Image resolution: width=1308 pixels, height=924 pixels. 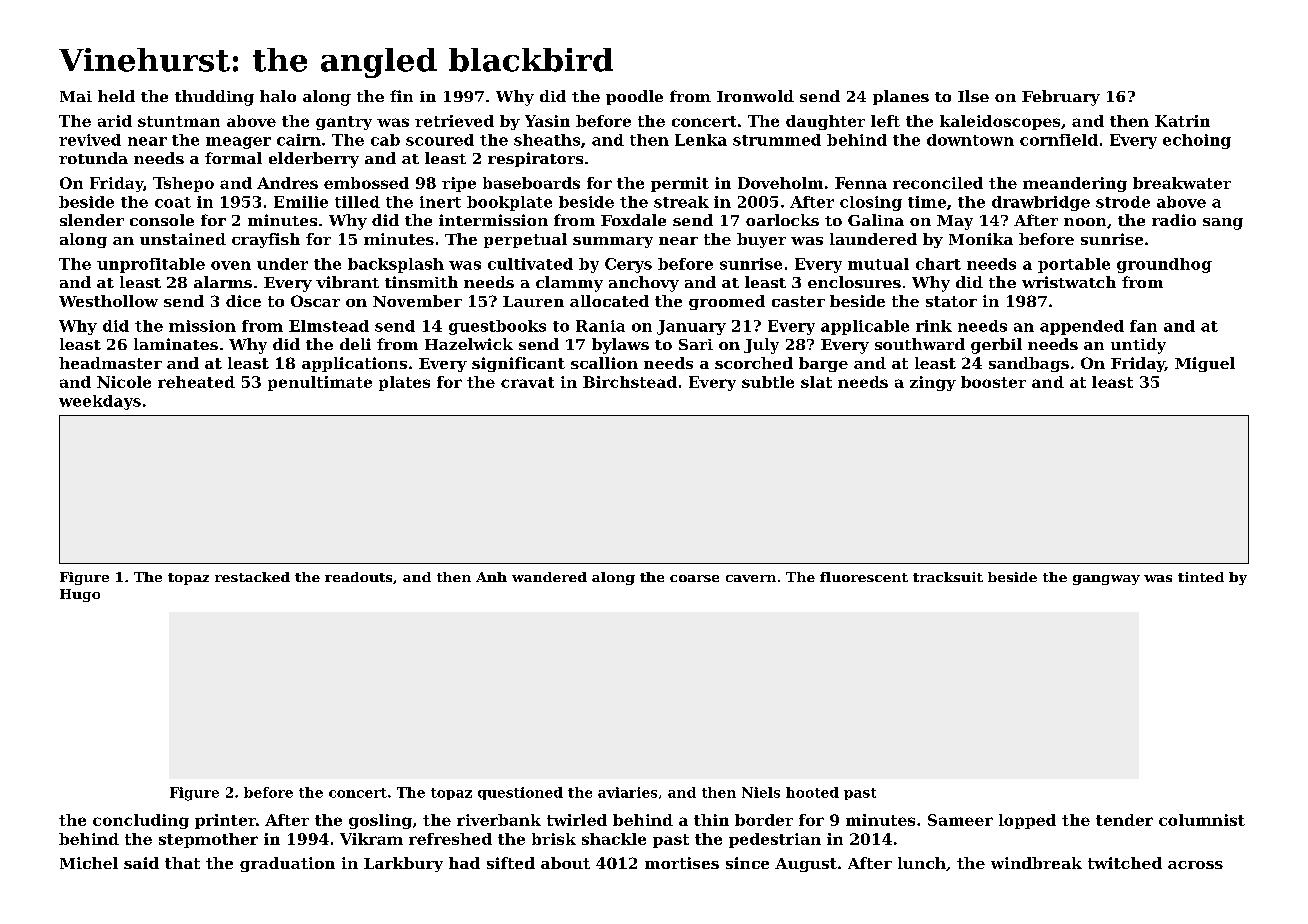 I want to click on February, so click(x=1061, y=98).
